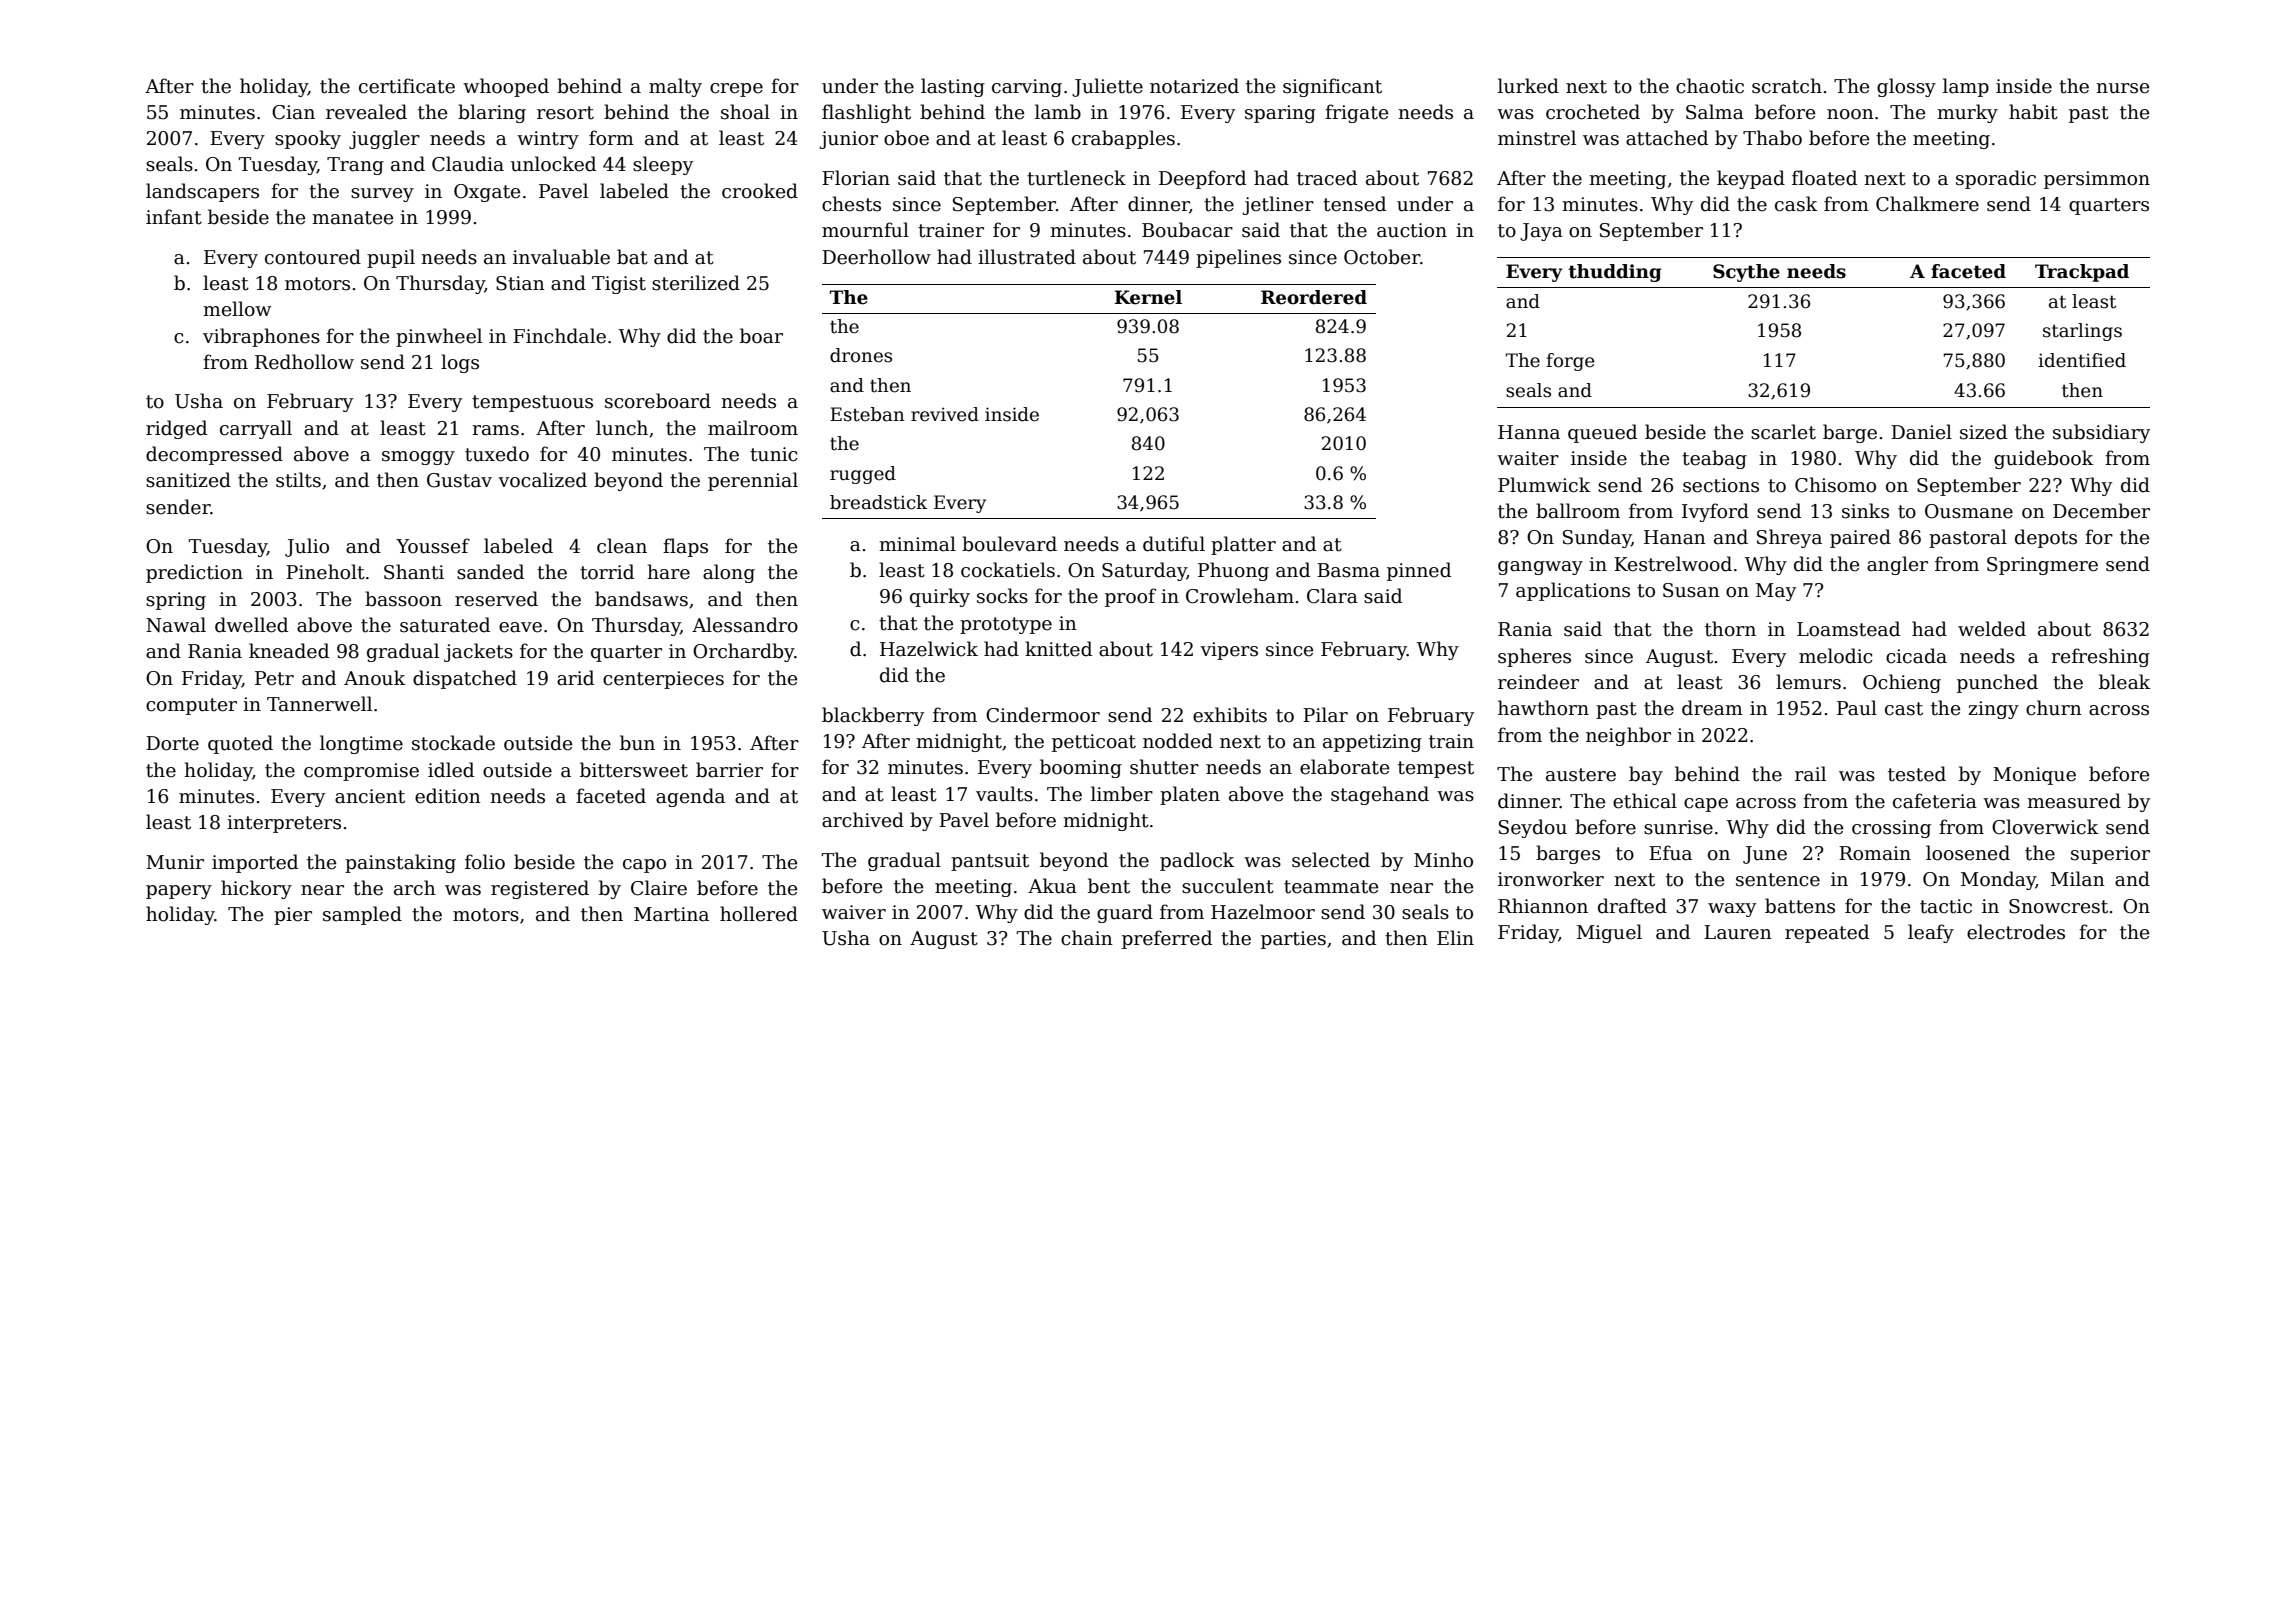  I want to click on Chalkmere, so click(1927, 204).
